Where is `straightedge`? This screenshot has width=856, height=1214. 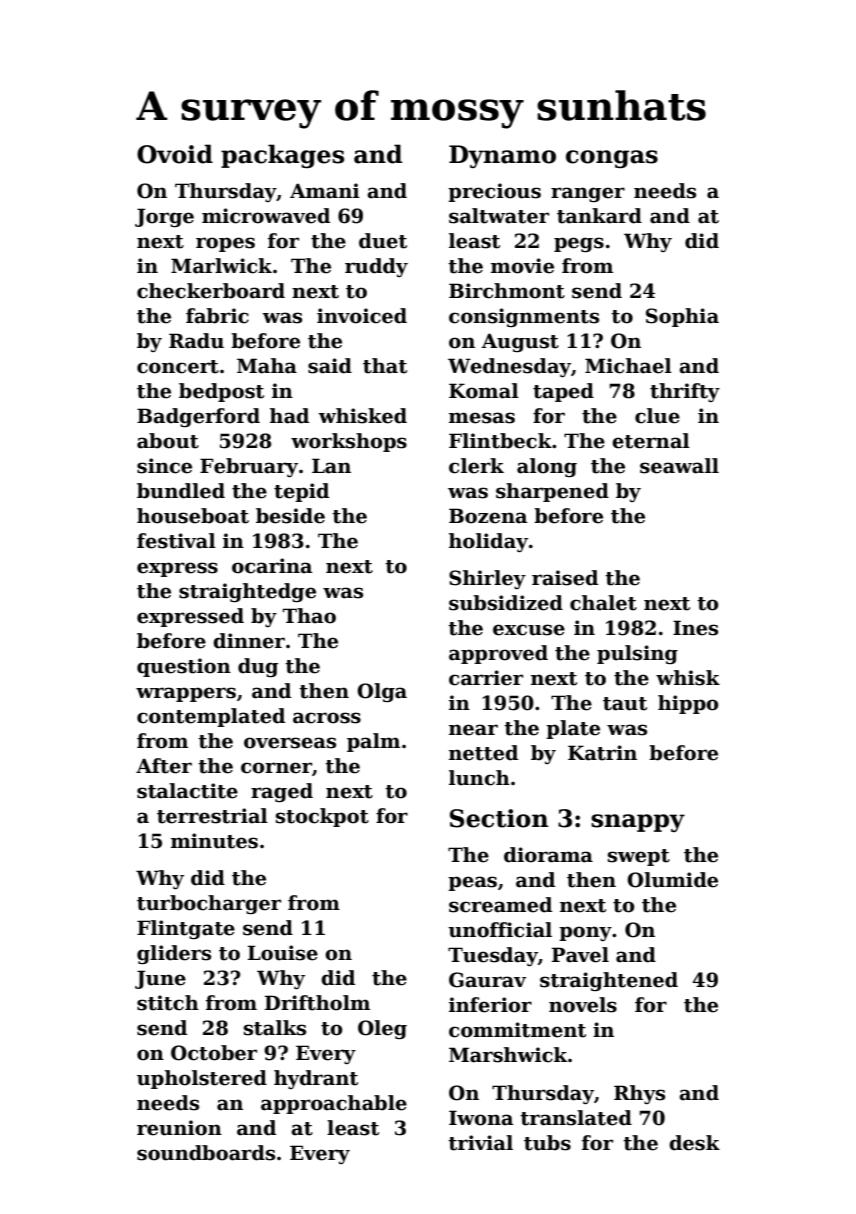
straightedge is located at coordinates (247, 592).
